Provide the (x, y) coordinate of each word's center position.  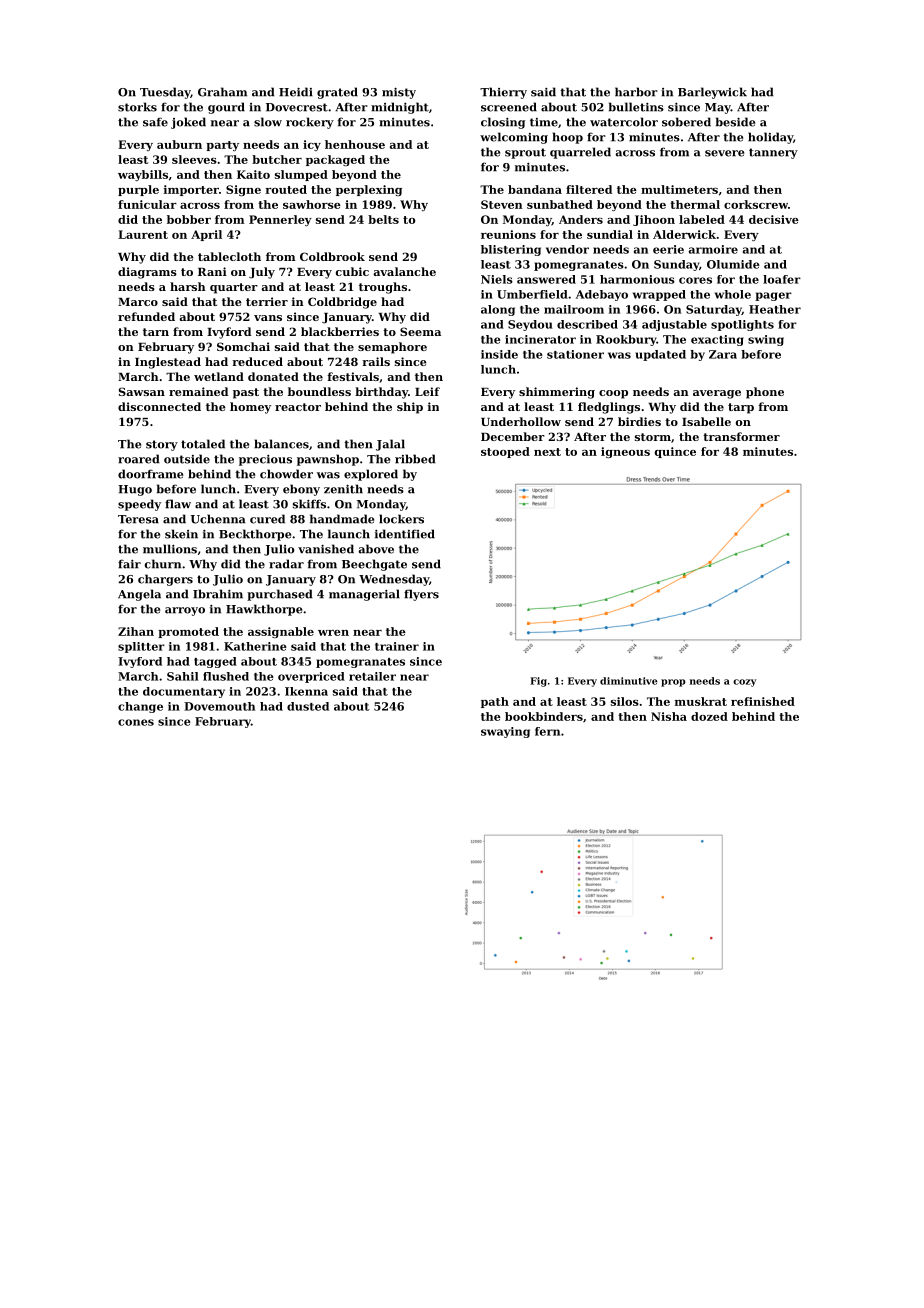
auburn (179, 144)
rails (376, 361)
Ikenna (306, 691)
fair (129, 564)
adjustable (674, 325)
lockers (401, 519)
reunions (508, 234)
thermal (695, 204)
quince (675, 452)
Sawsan (142, 391)
